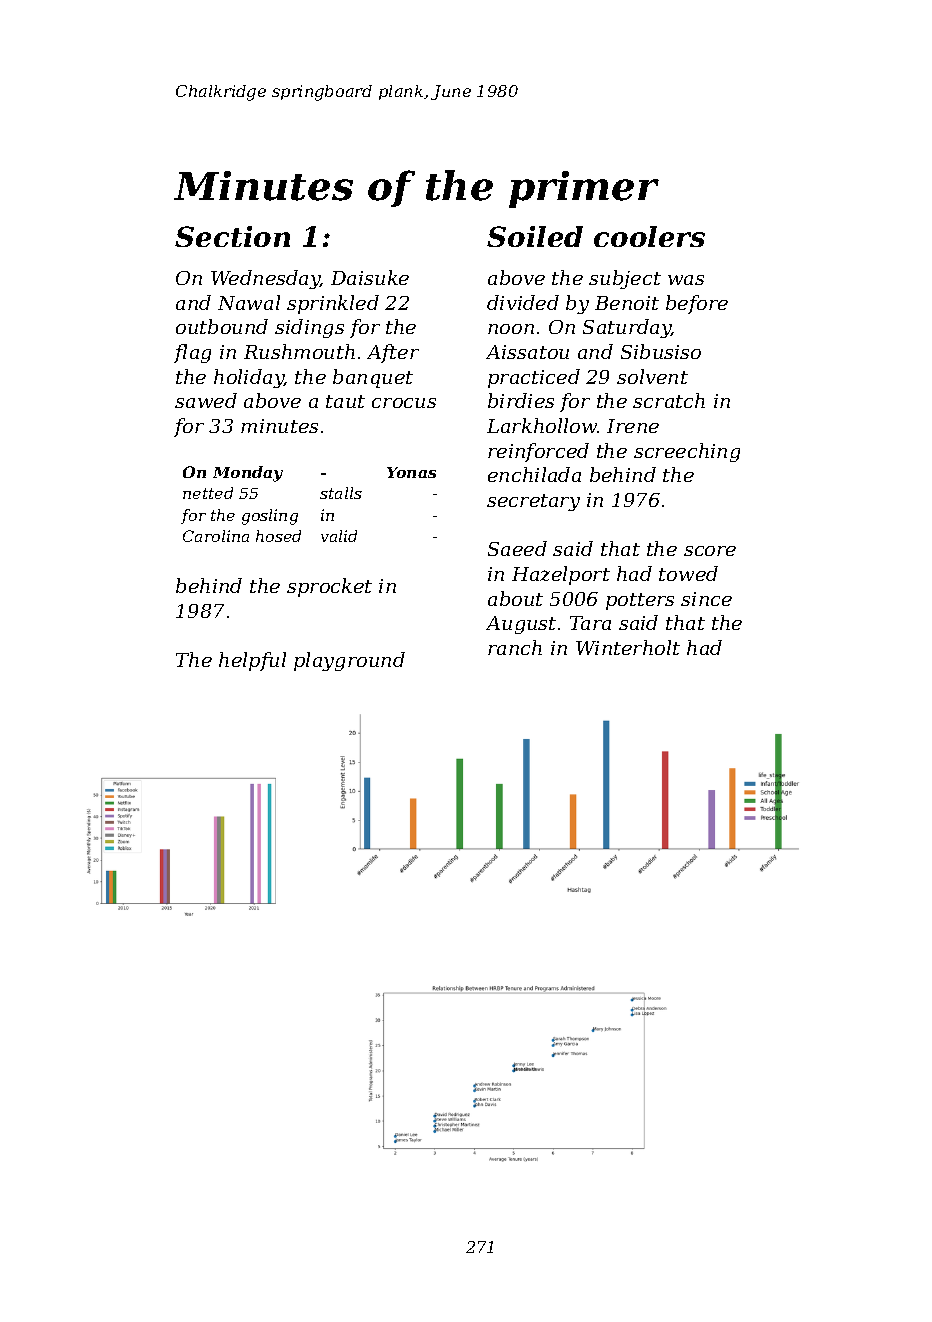  What do you see at coordinates (633, 426) in the image?
I see `Irene` at bounding box center [633, 426].
